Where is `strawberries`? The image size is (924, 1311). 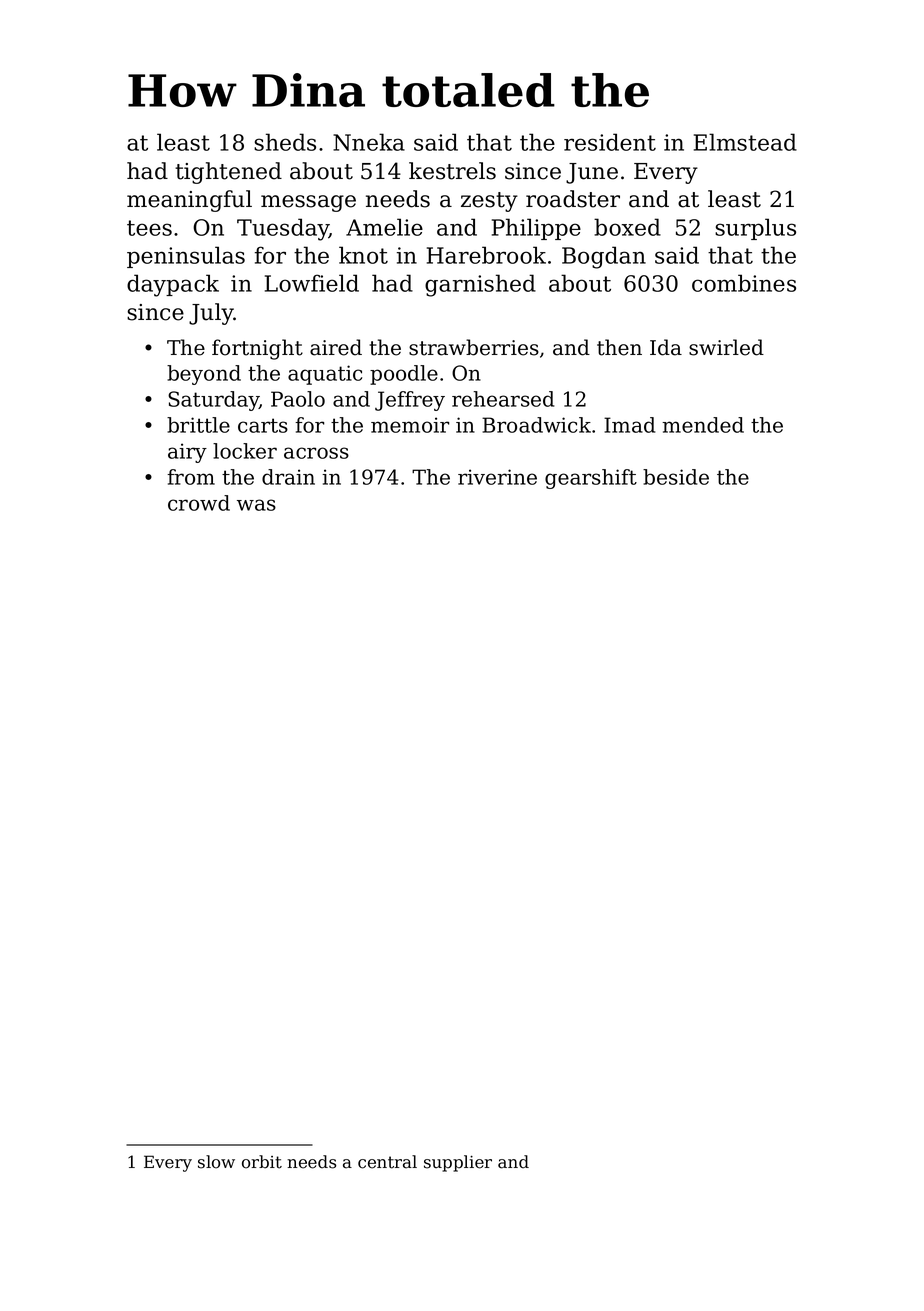 strawberries is located at coordinates (474, 347).
